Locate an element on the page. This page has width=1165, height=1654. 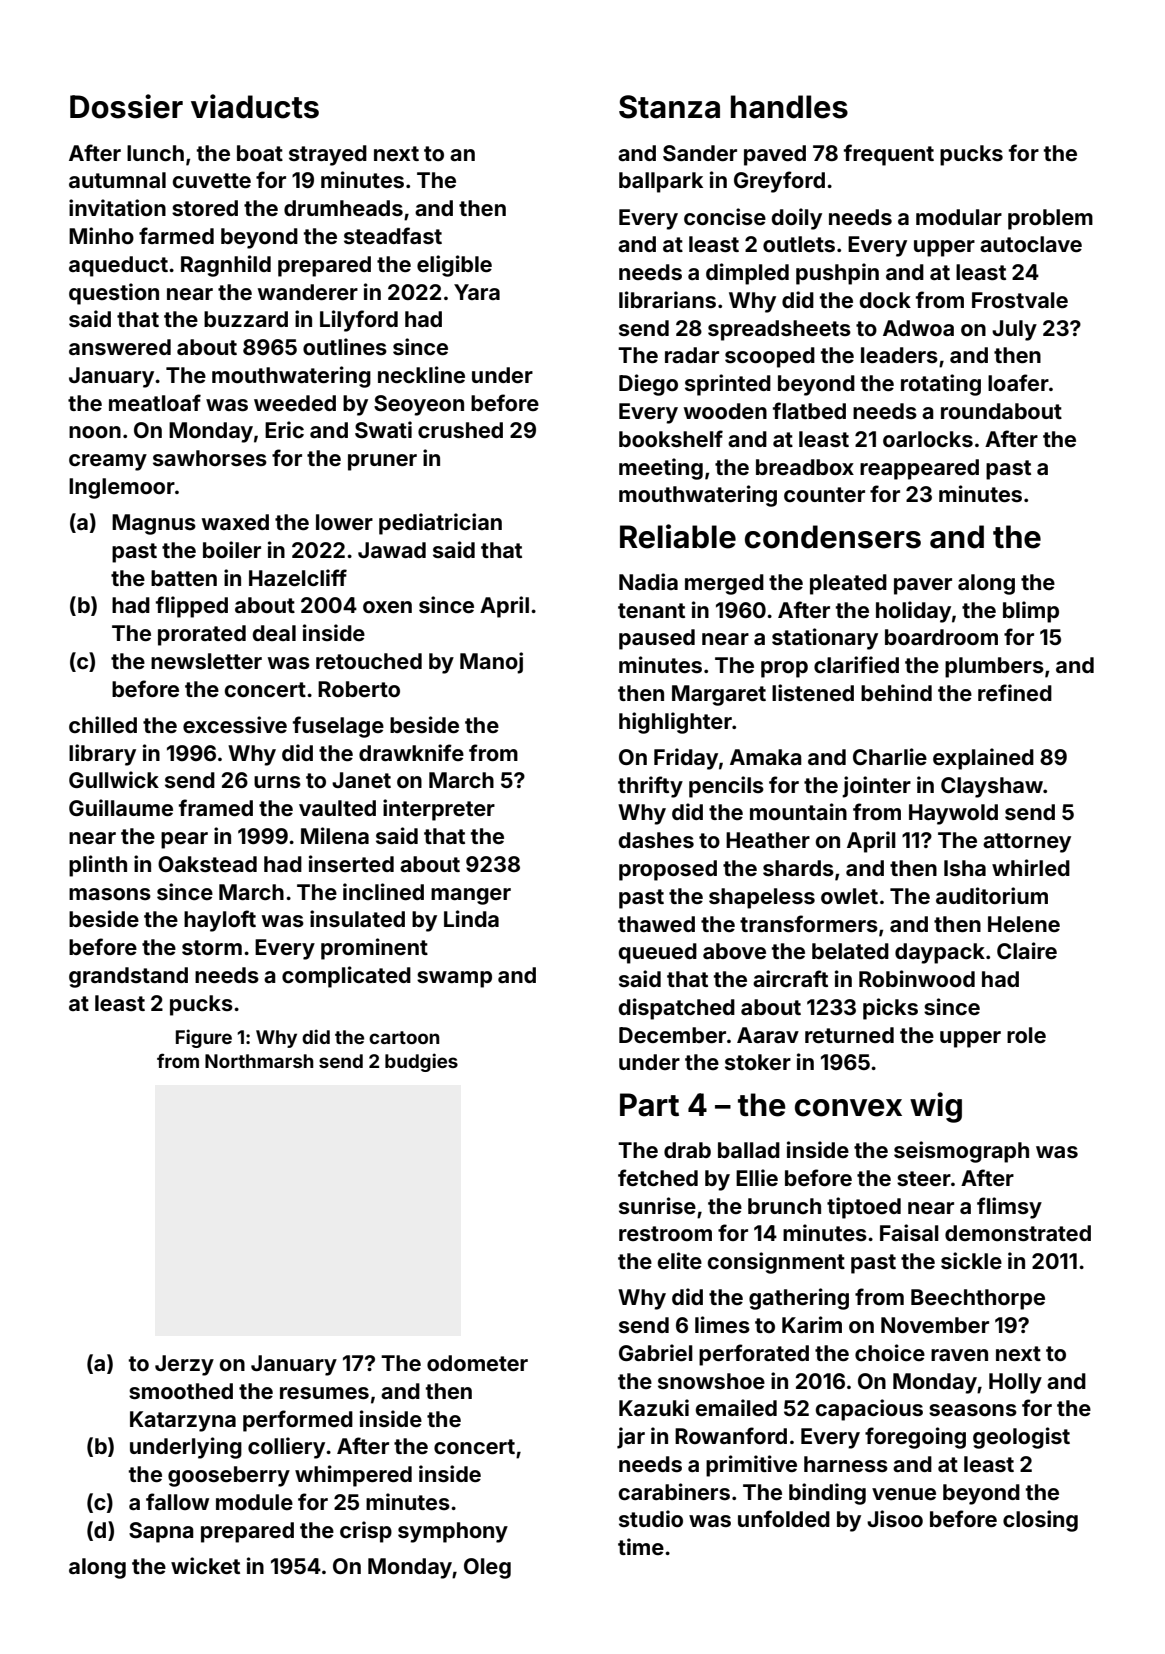
boat is located at coordinates (260, 153).
